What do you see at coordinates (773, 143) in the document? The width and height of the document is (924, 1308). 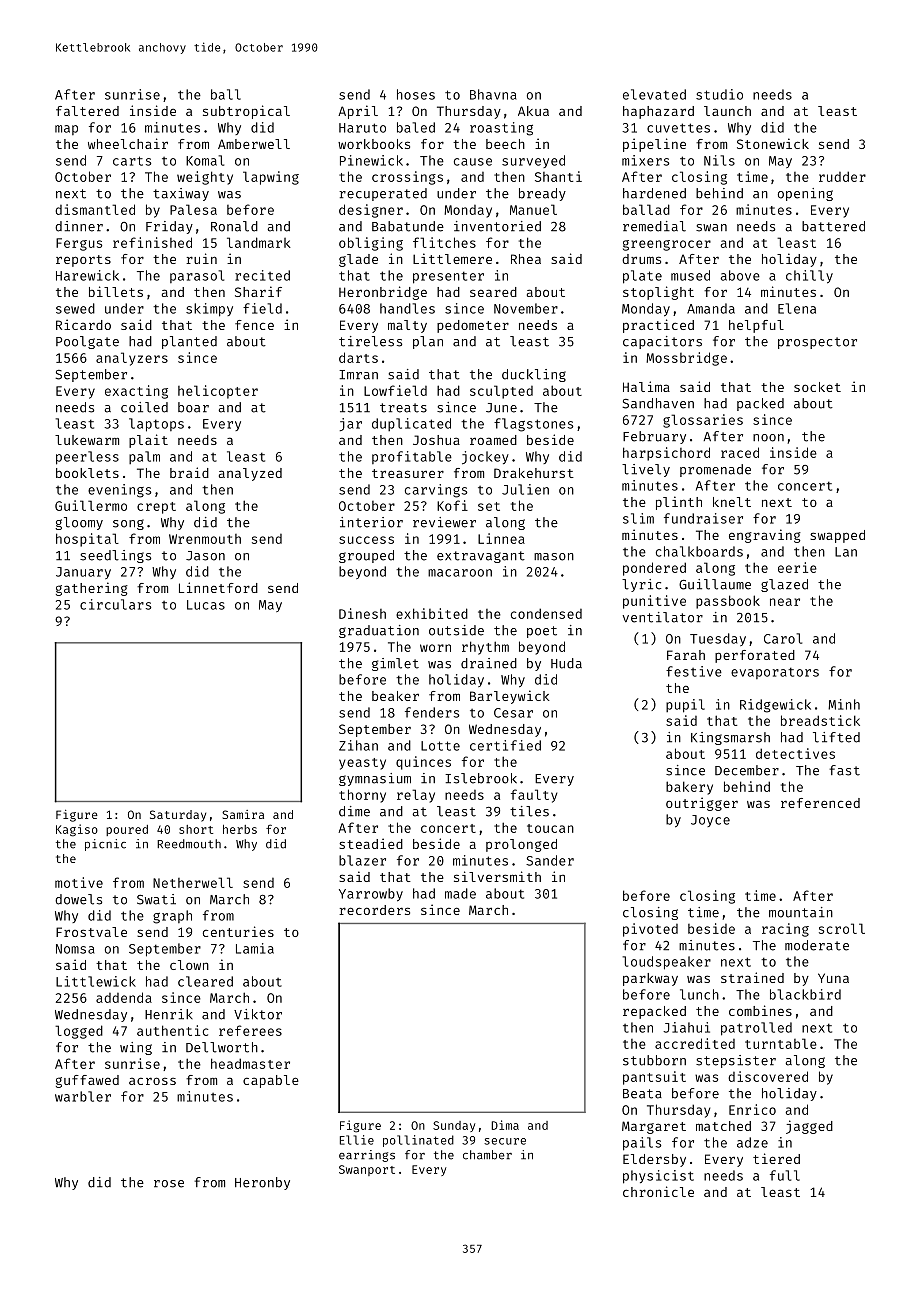 I see `Stonewick` at bounding box center [773, 143].
